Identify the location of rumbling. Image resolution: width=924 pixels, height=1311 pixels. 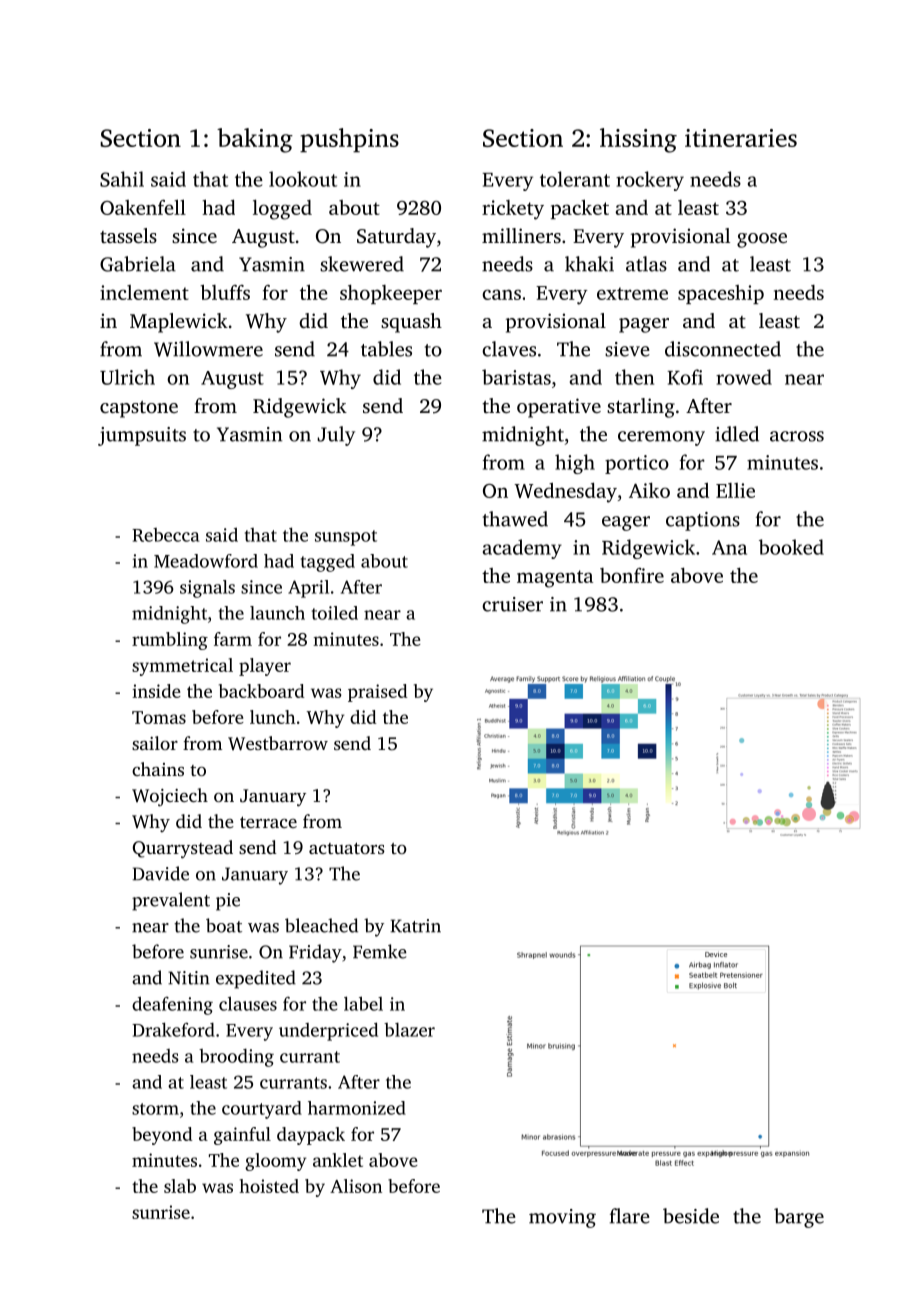
(170, 641).
